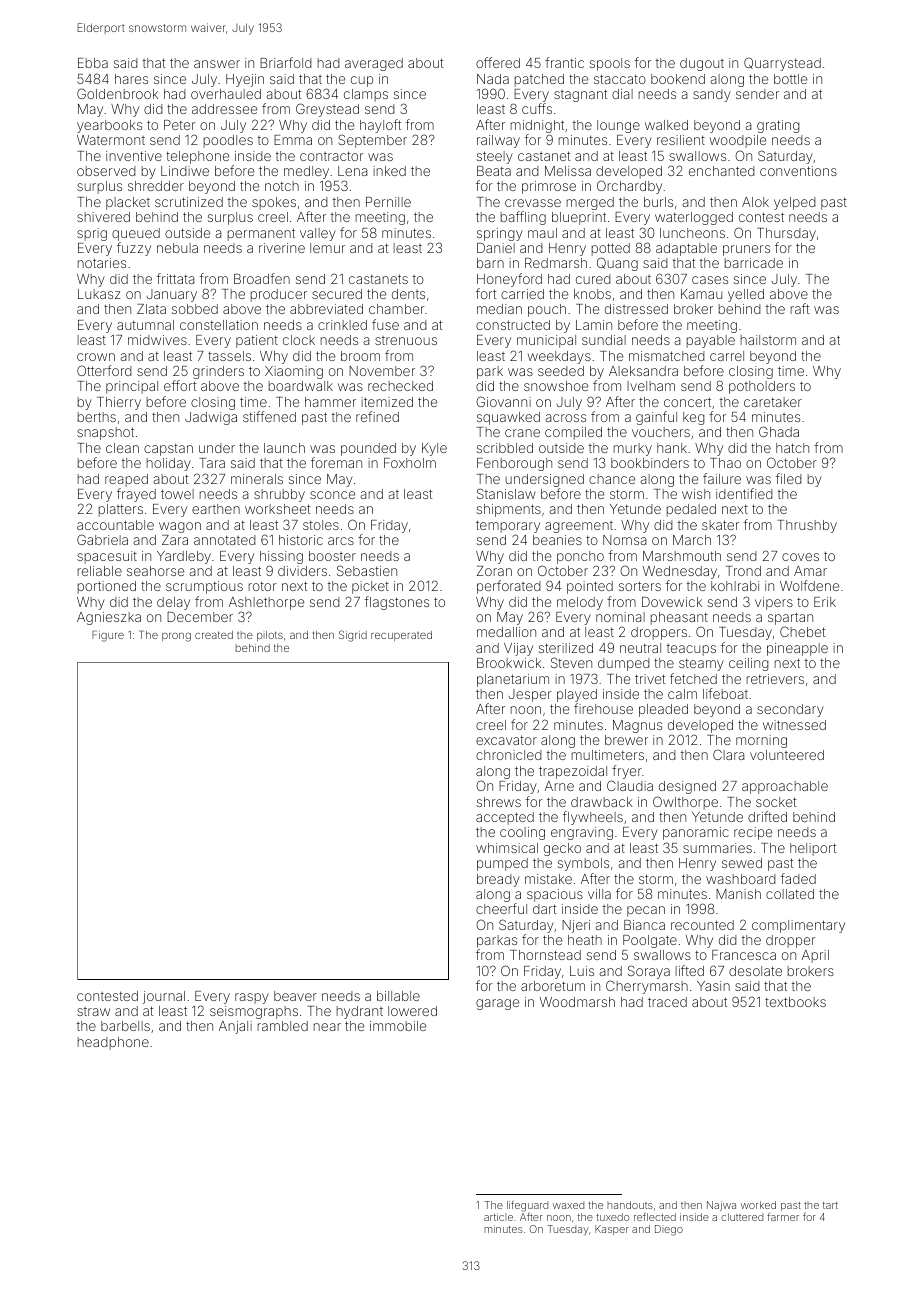 This page has width=924, height=1308. Describe the element at coordinates (327, 110) in the page. I see `Greystead` at that location.
